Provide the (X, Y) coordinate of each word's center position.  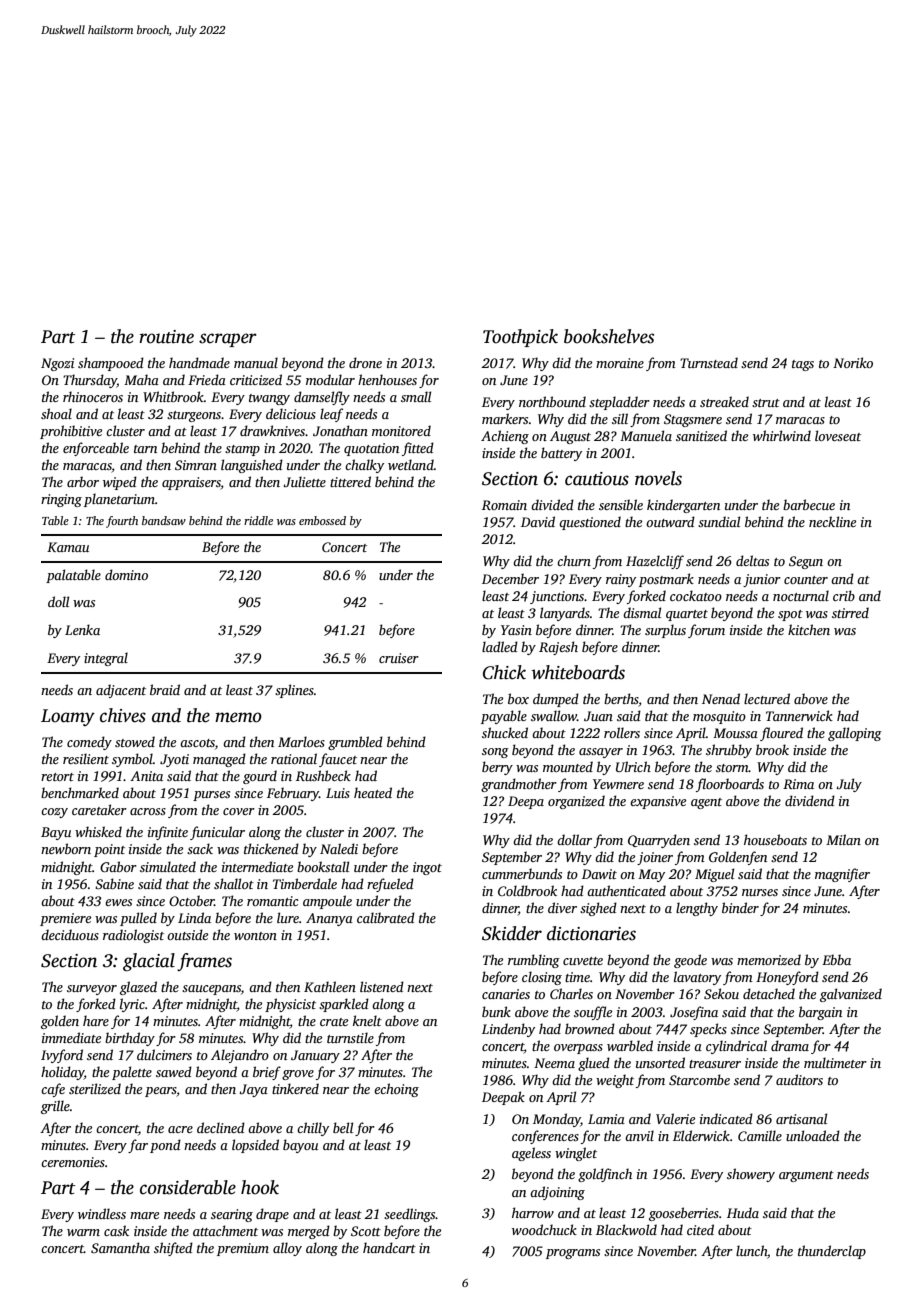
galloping (855, 734)
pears (161, 1092)
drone (365, 362)
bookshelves (609, 336)
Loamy (68, 717)
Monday (557, 1120)
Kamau (68, 547)
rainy (621, 580)
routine (166, 337)
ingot (427, 868)
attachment (225, 1230)
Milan (843, 839)
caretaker (99, 809)
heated (373, 792)
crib (844, 595)
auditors (799, 1079)
